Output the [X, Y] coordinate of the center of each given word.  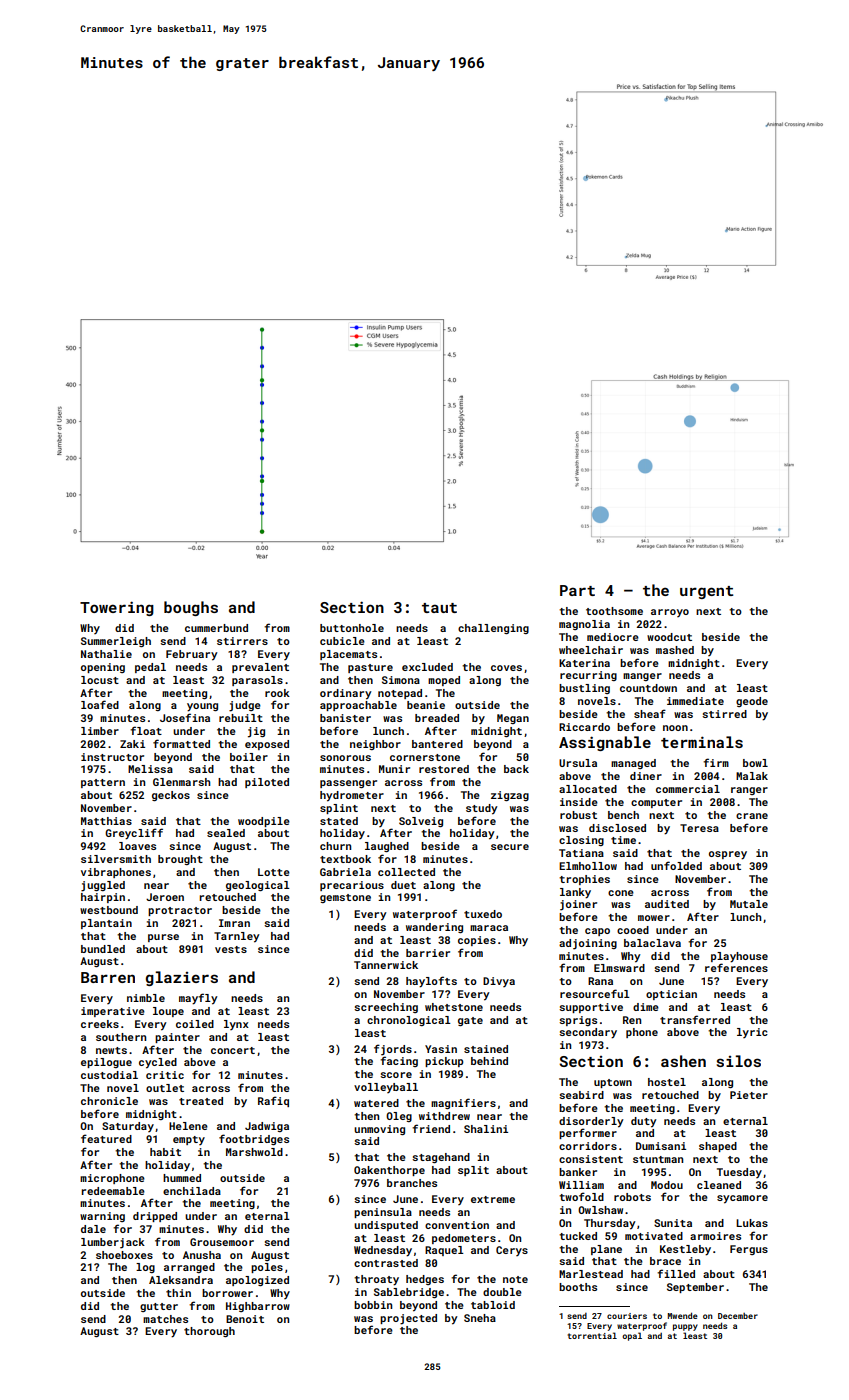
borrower [227, 1293]
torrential [592, 1335]
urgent [706, 592]
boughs [191, 608]
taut [439, 608]
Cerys [512, 1251]
